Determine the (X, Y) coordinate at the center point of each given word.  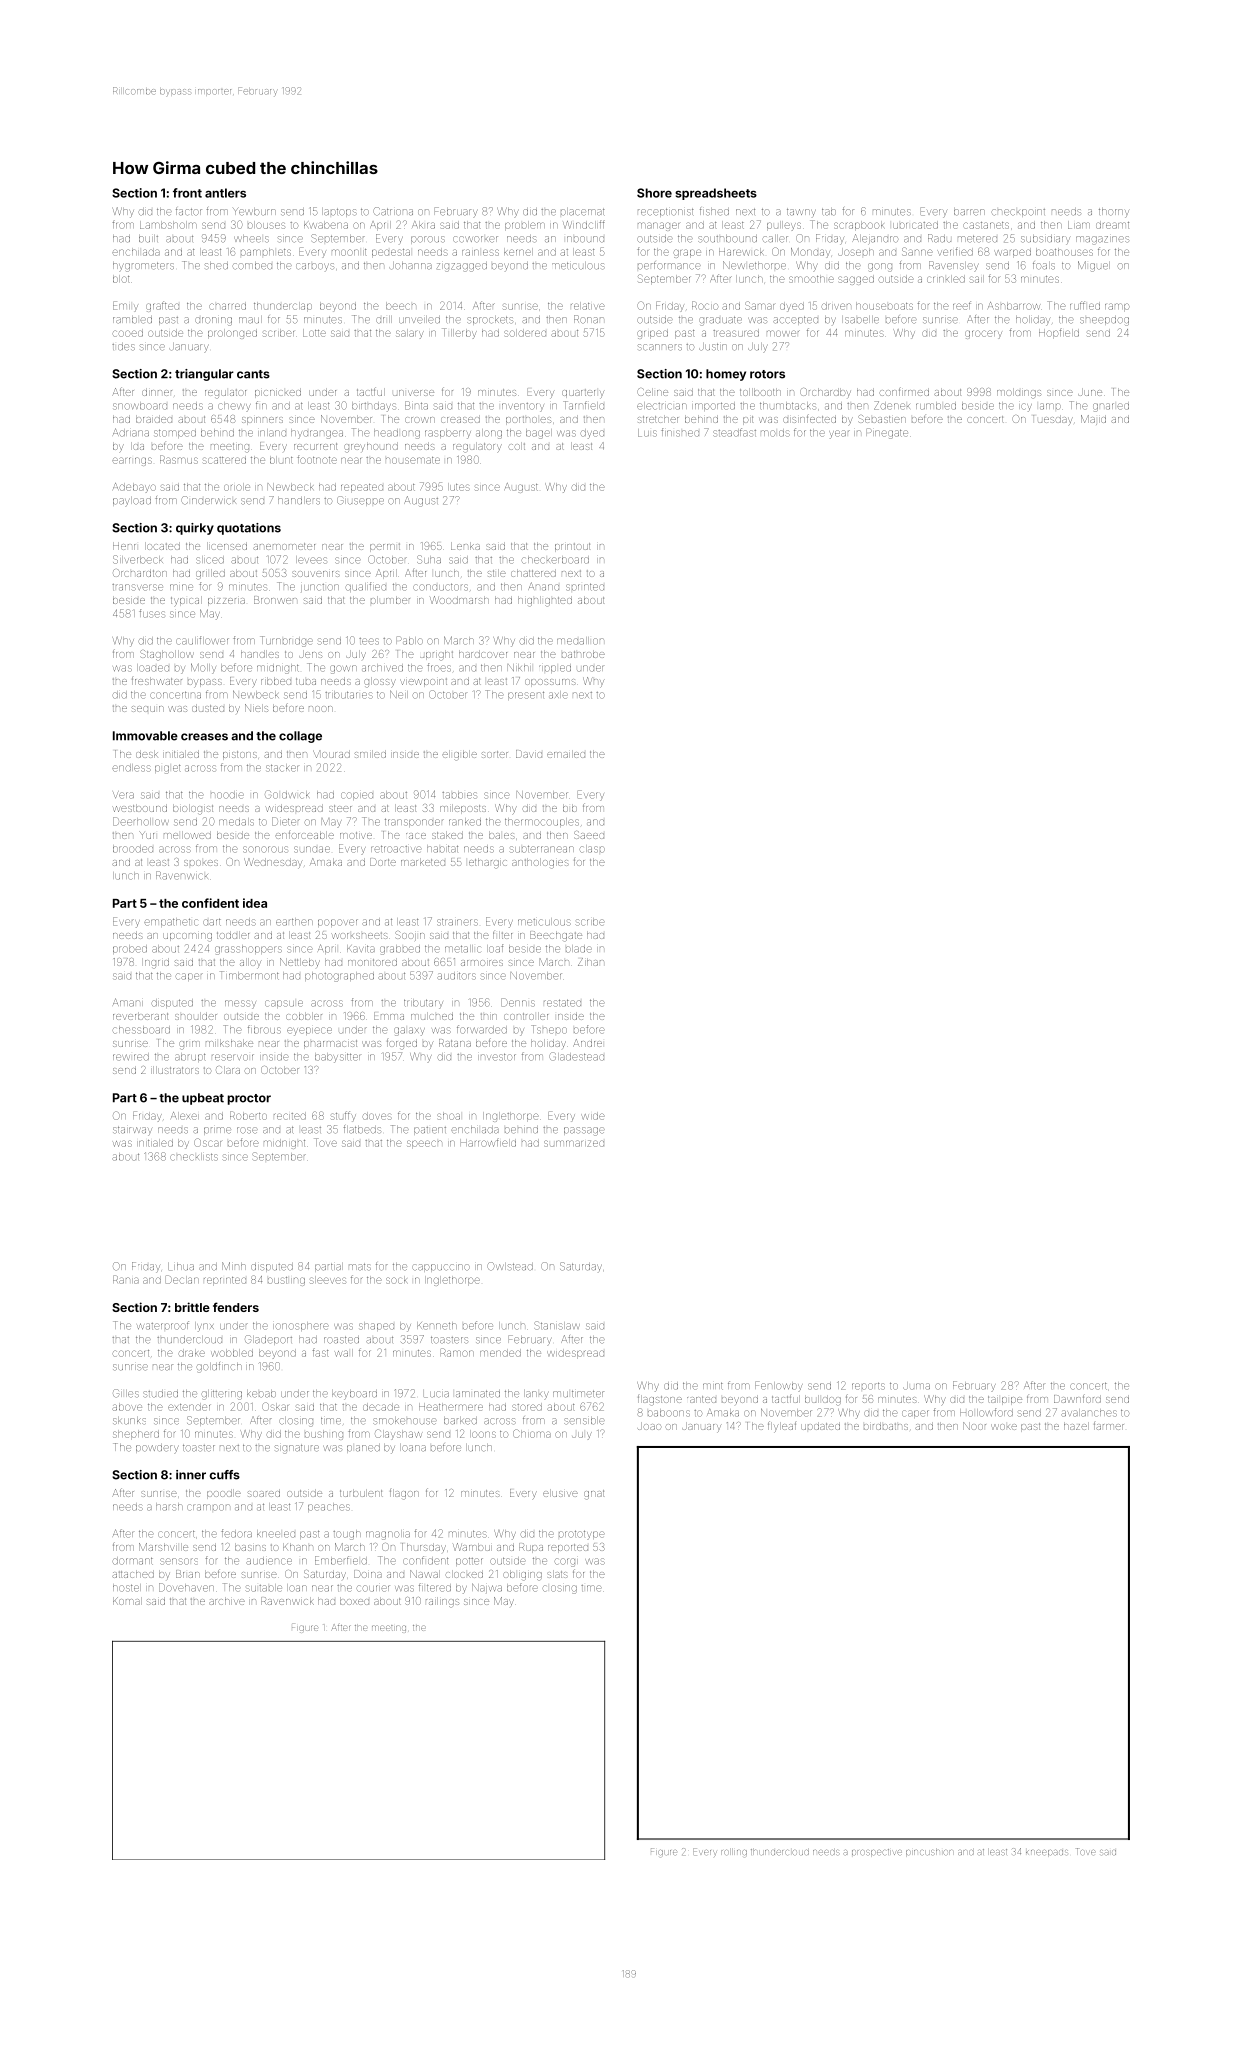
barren (969, 212)
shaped (376, 1326)
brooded (133, 849)
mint (713, 1386)
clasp (592, 849)
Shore (654, 193)
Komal (127, 1601)
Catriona (393, 211)
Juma (916, 1386)
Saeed (589, 835)
